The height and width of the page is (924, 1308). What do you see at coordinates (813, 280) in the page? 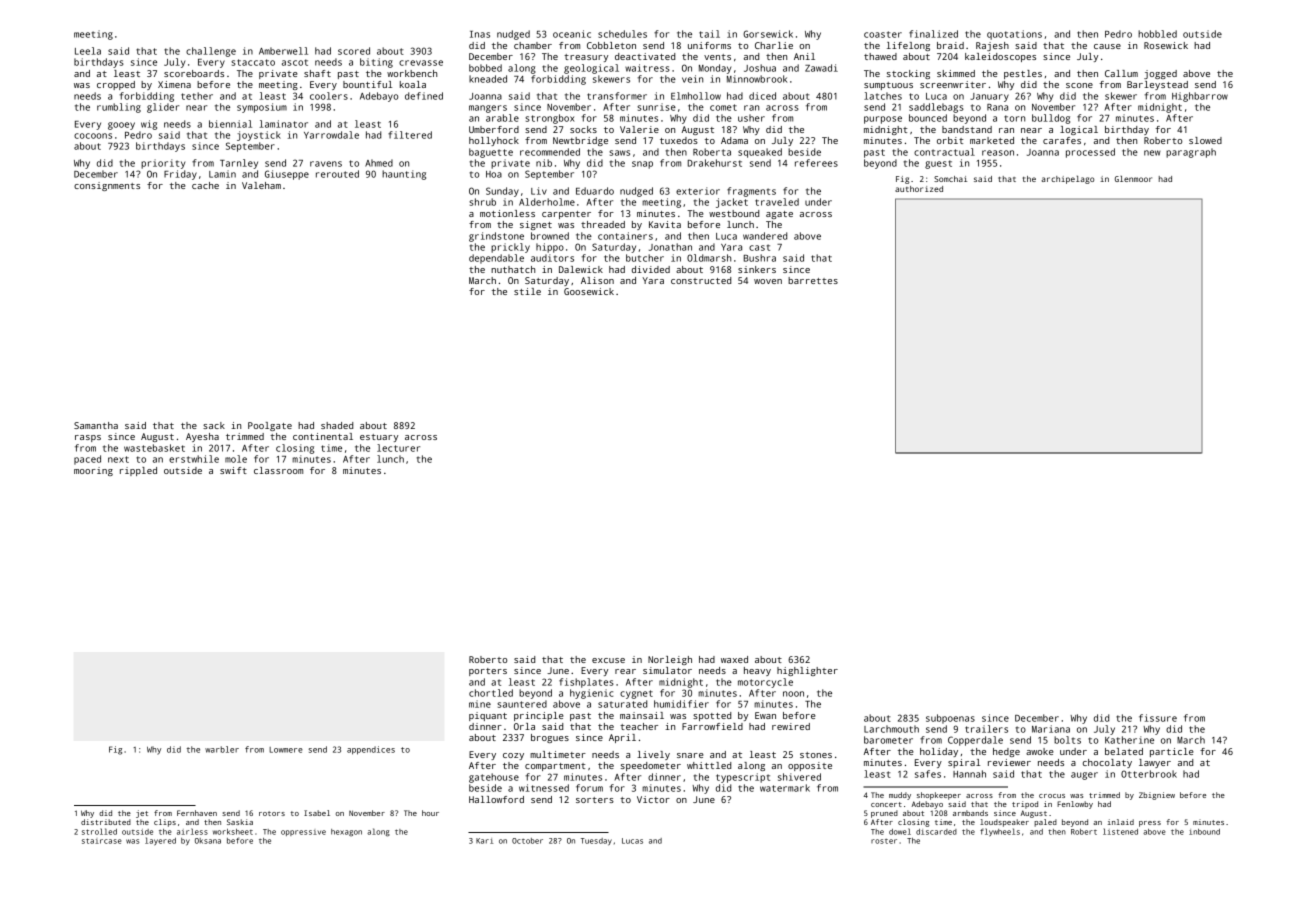
I see `barrettes` at bounding box center [813, 280].
